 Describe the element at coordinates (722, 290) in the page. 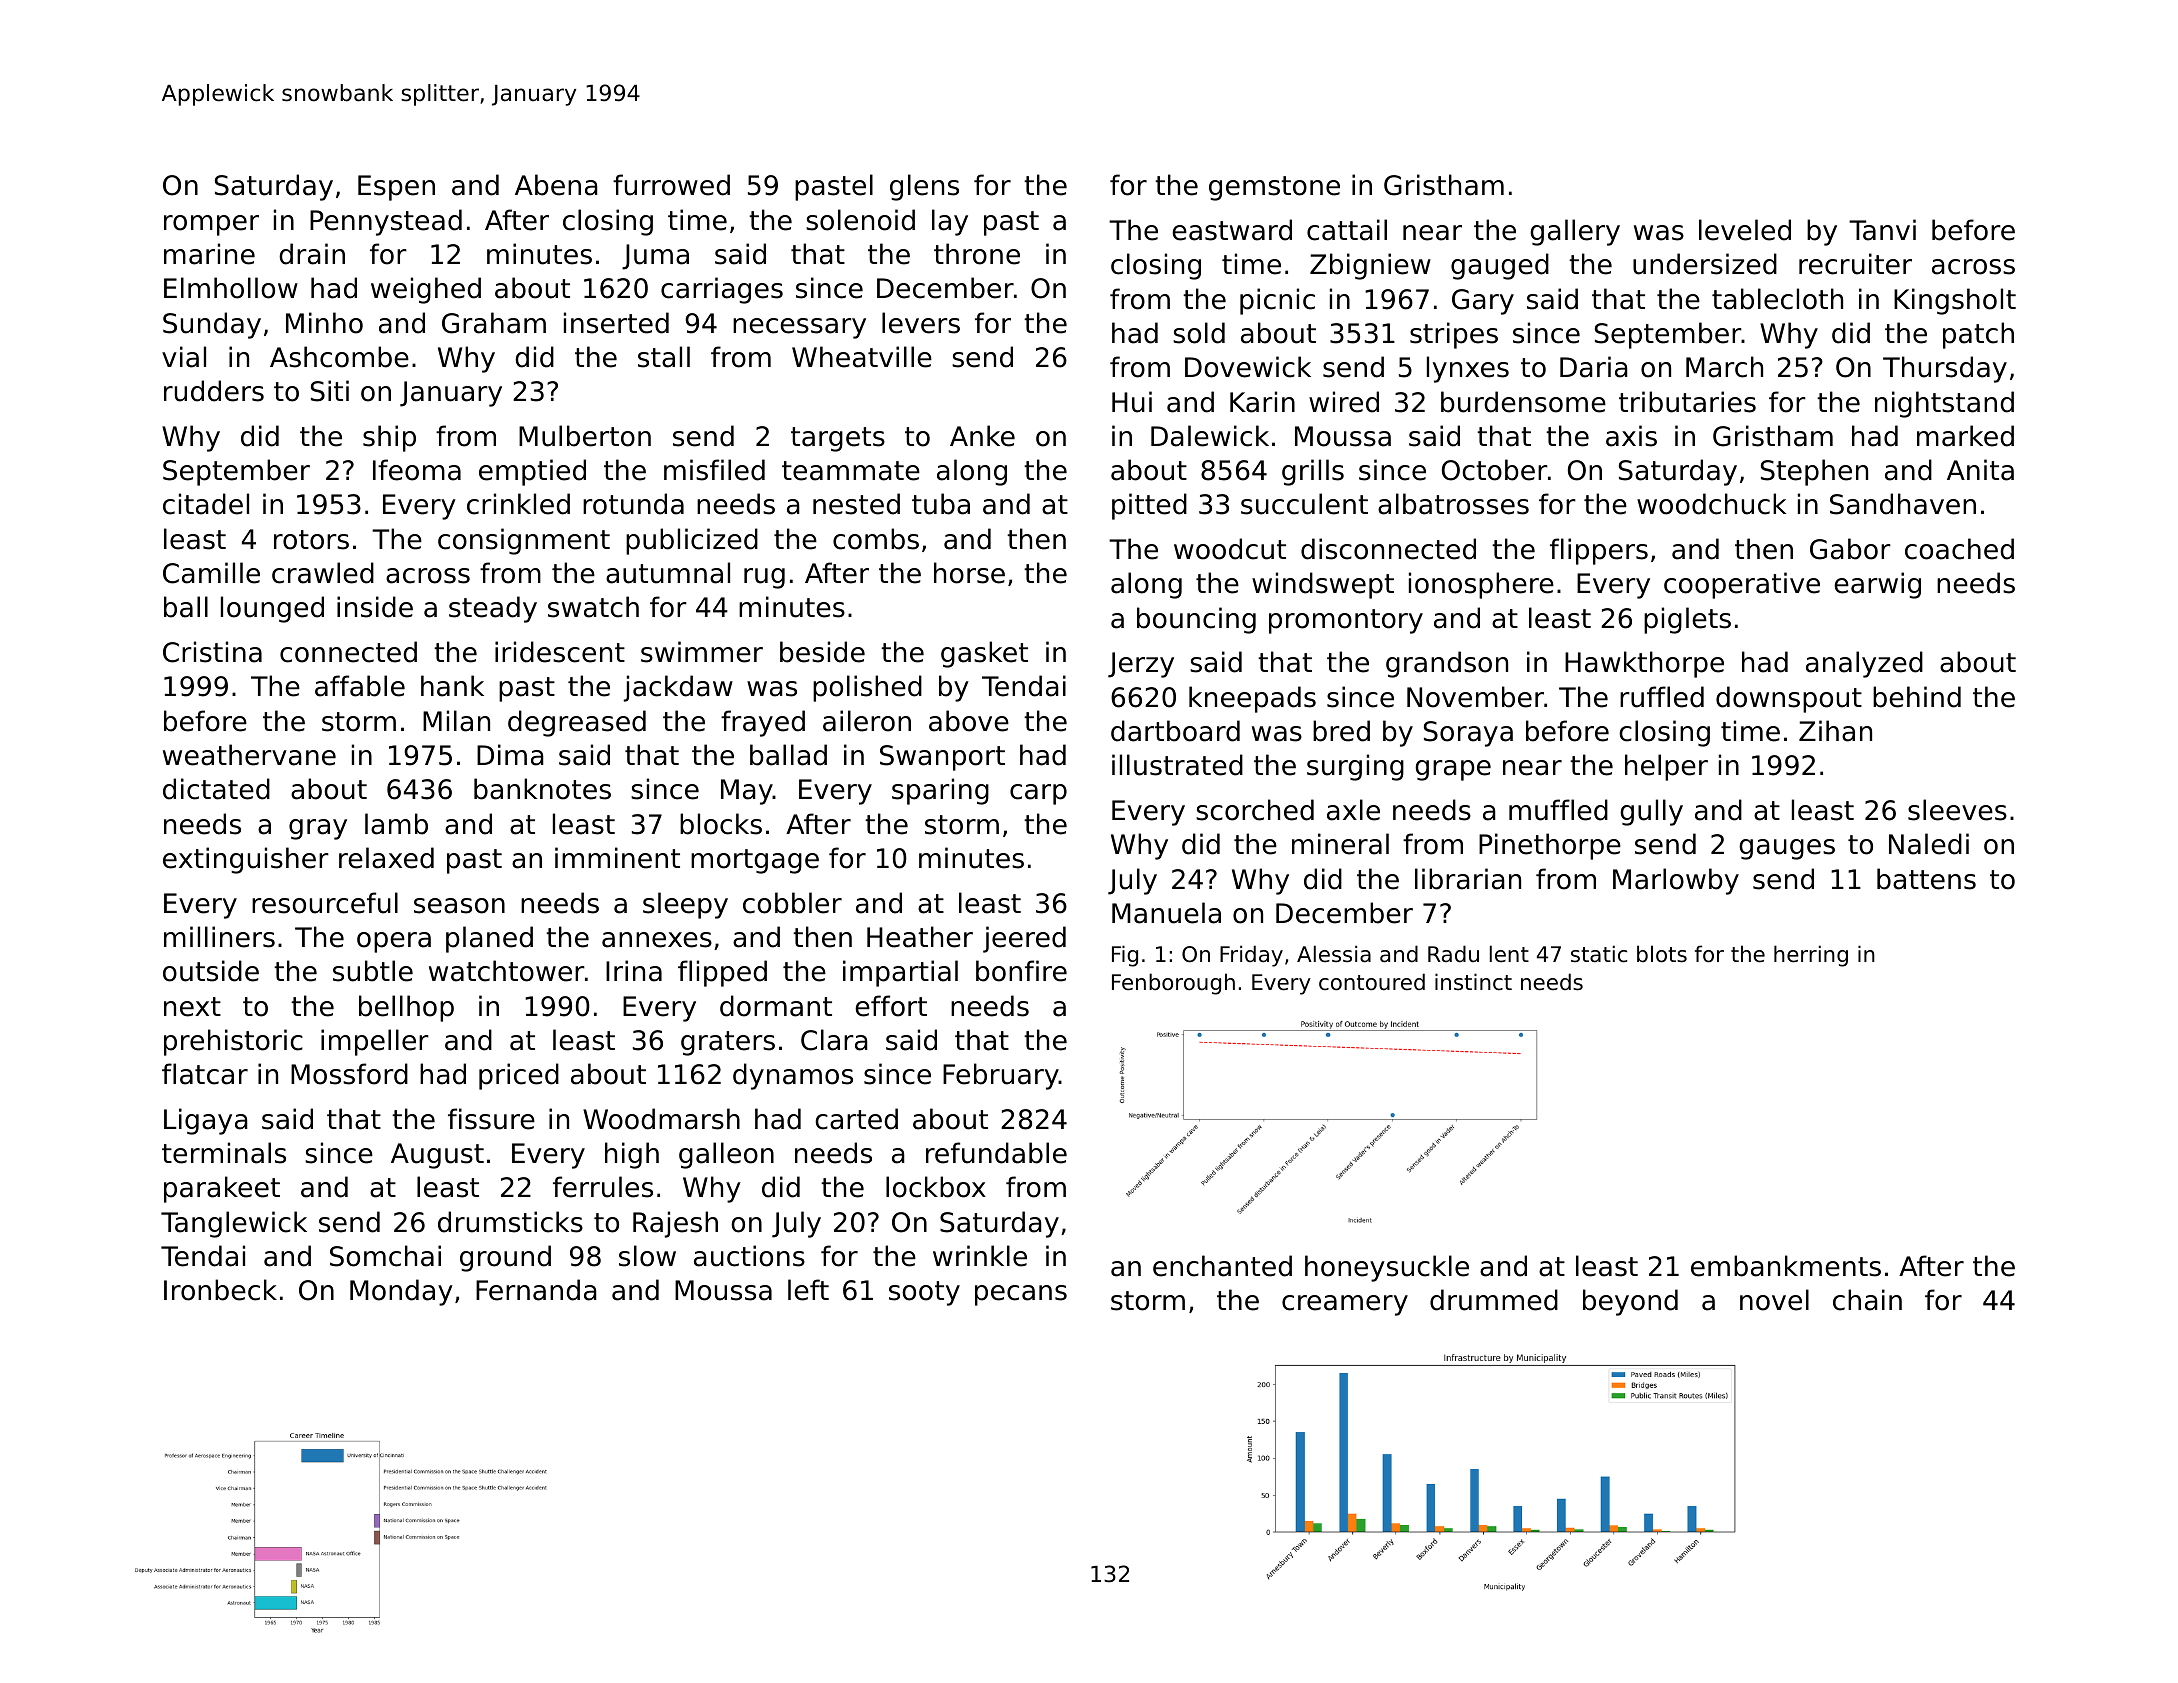

I see `carriages` at that location.
